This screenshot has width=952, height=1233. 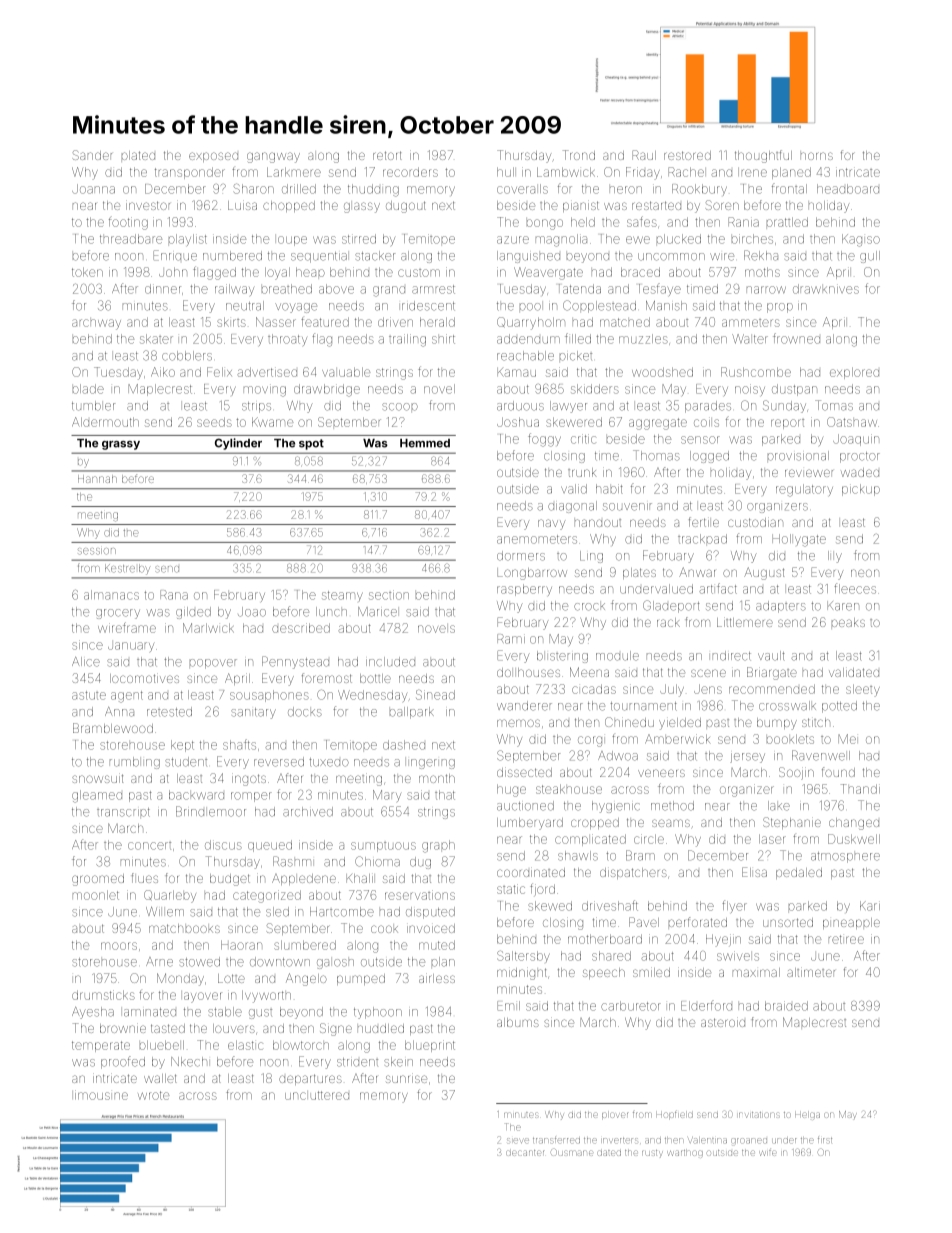 I want to click on complicated, so click(x=590, y=840).
